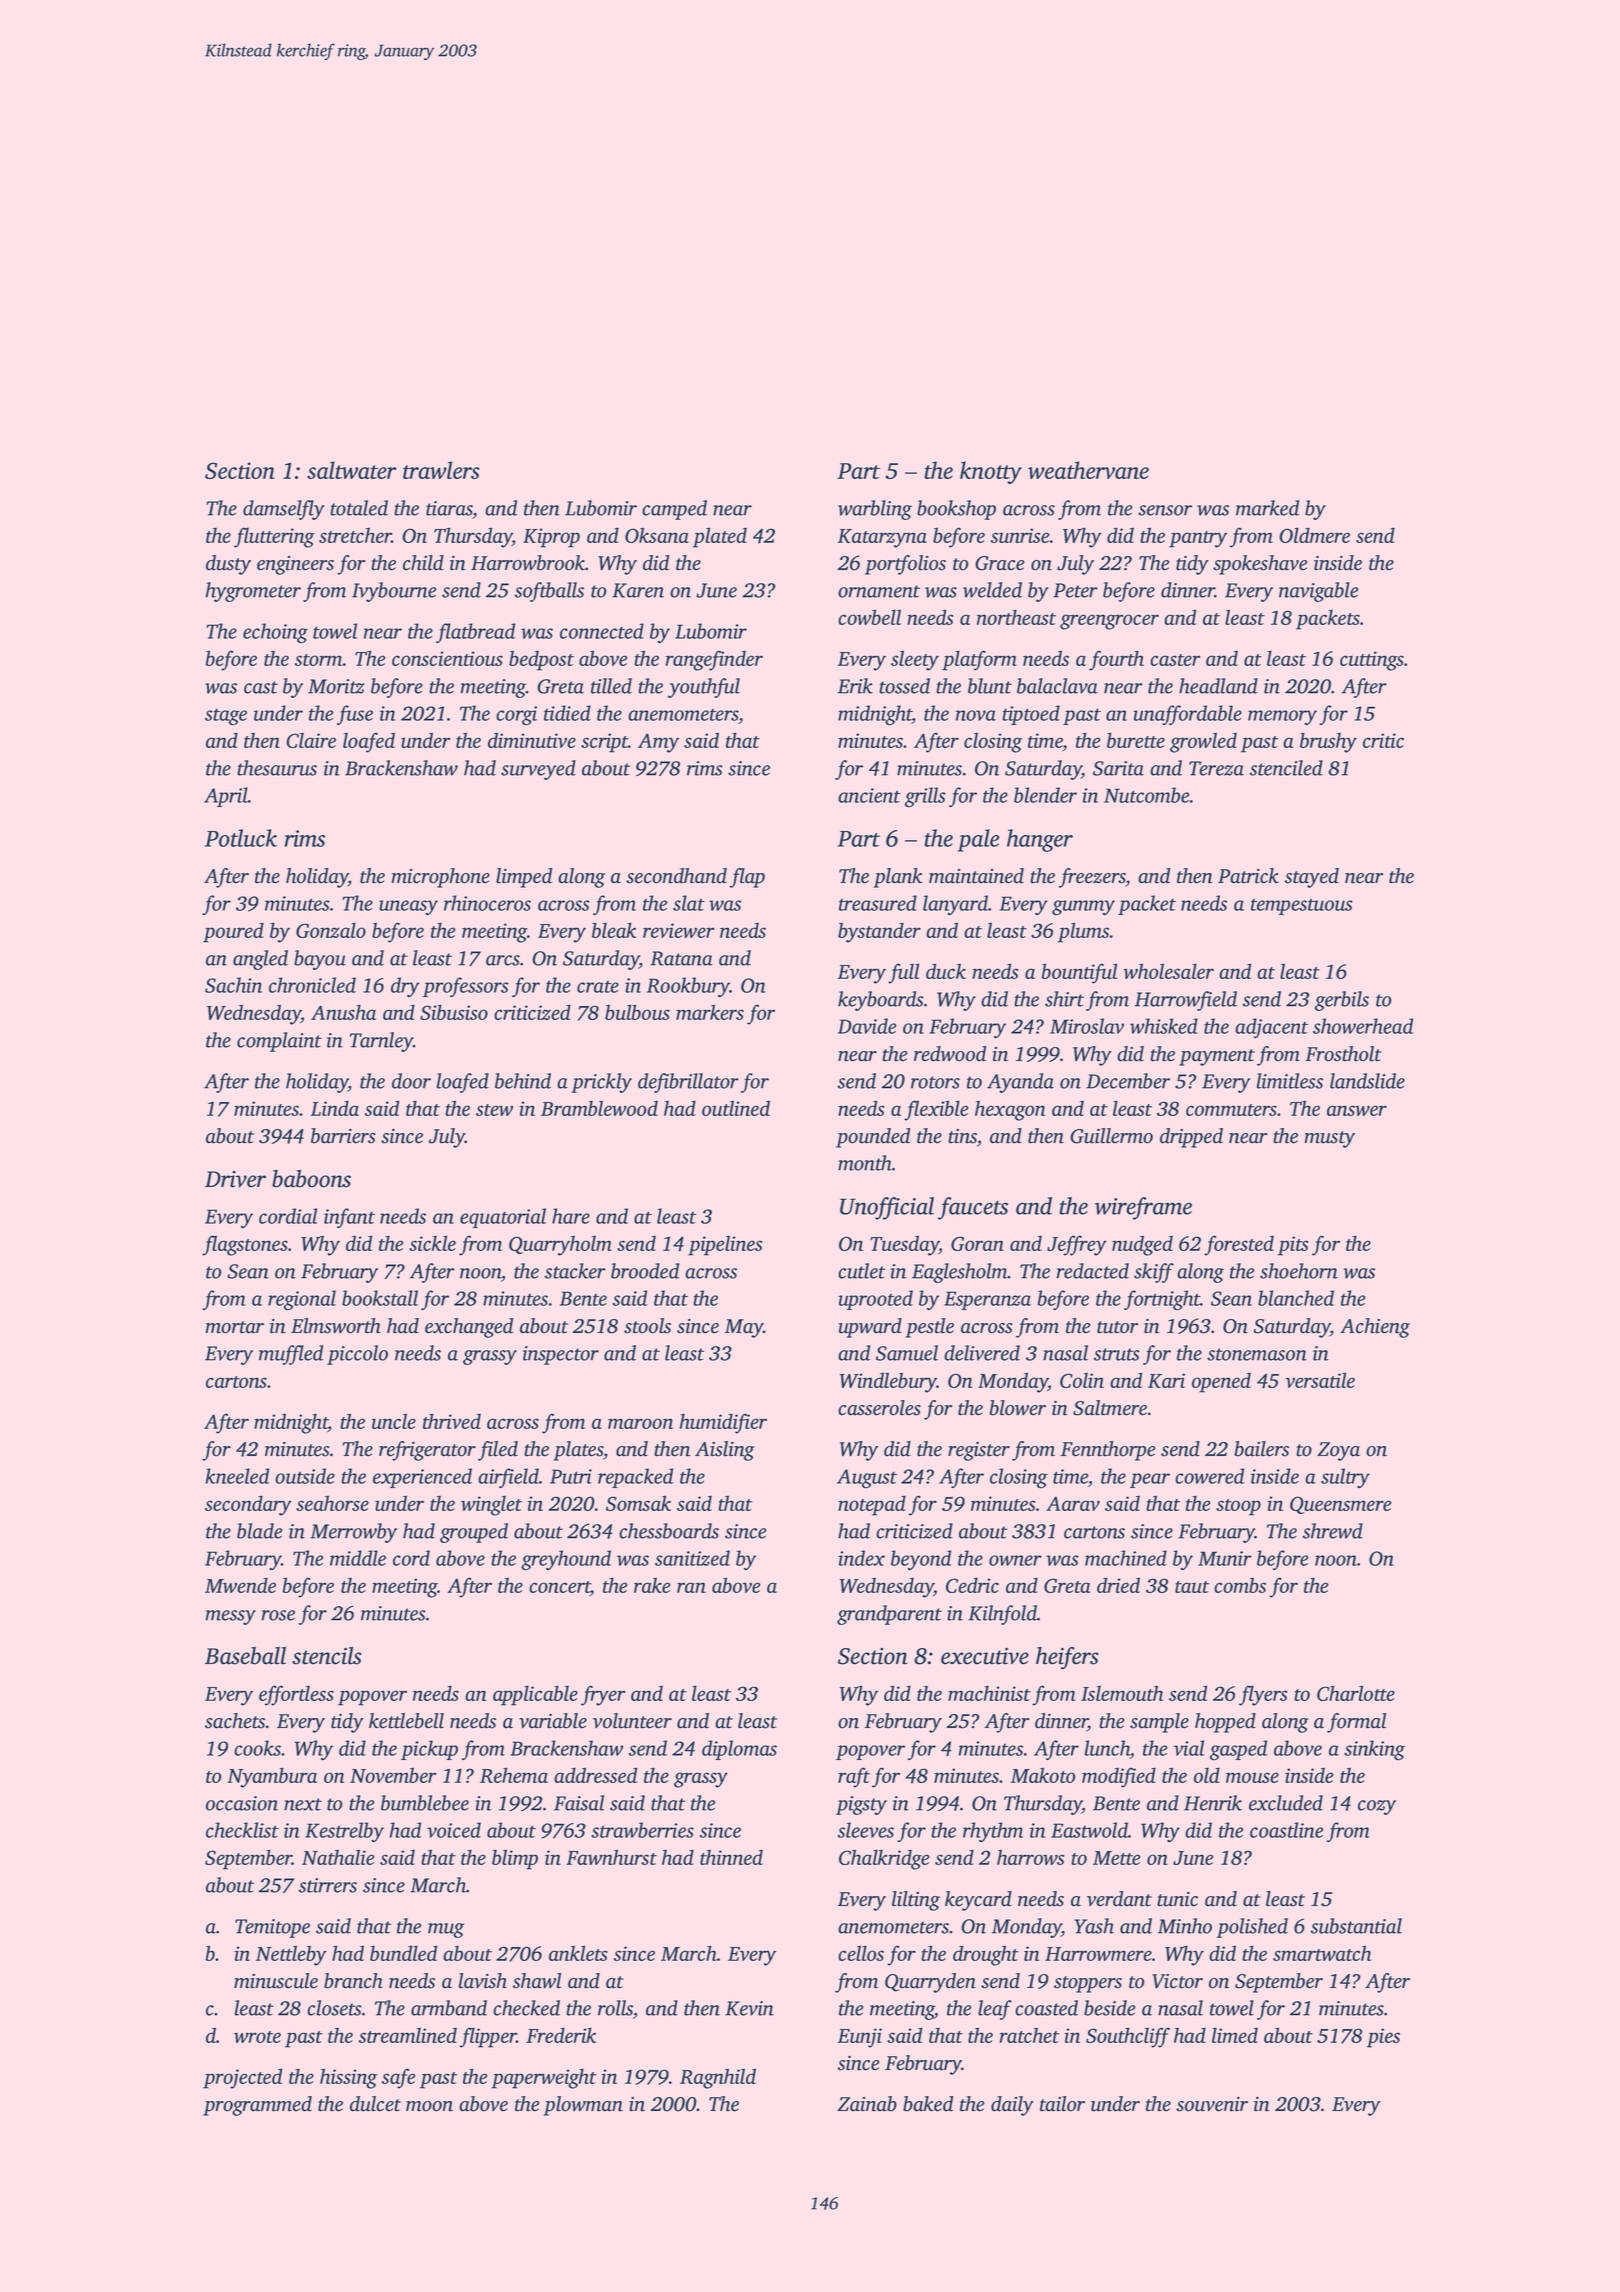 This screenshot has height=2292, width=1620. What do you see at coordinates (311, 1179) in the screenshot?
I see `baboons` at bounding box center [311, 1179].
